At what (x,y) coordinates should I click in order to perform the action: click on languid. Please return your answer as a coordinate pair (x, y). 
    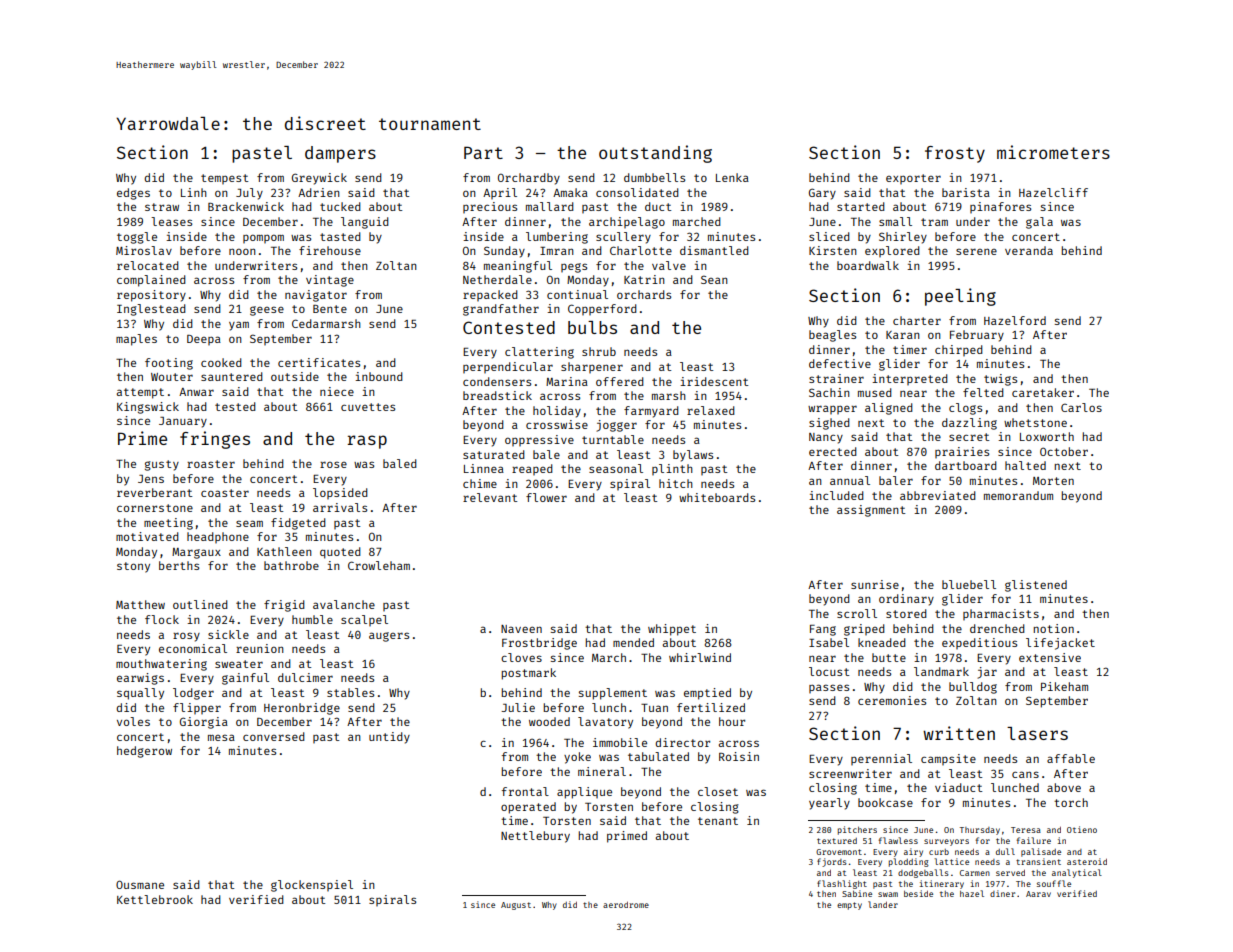
    Looking at the image, I should click on (365, 223).
